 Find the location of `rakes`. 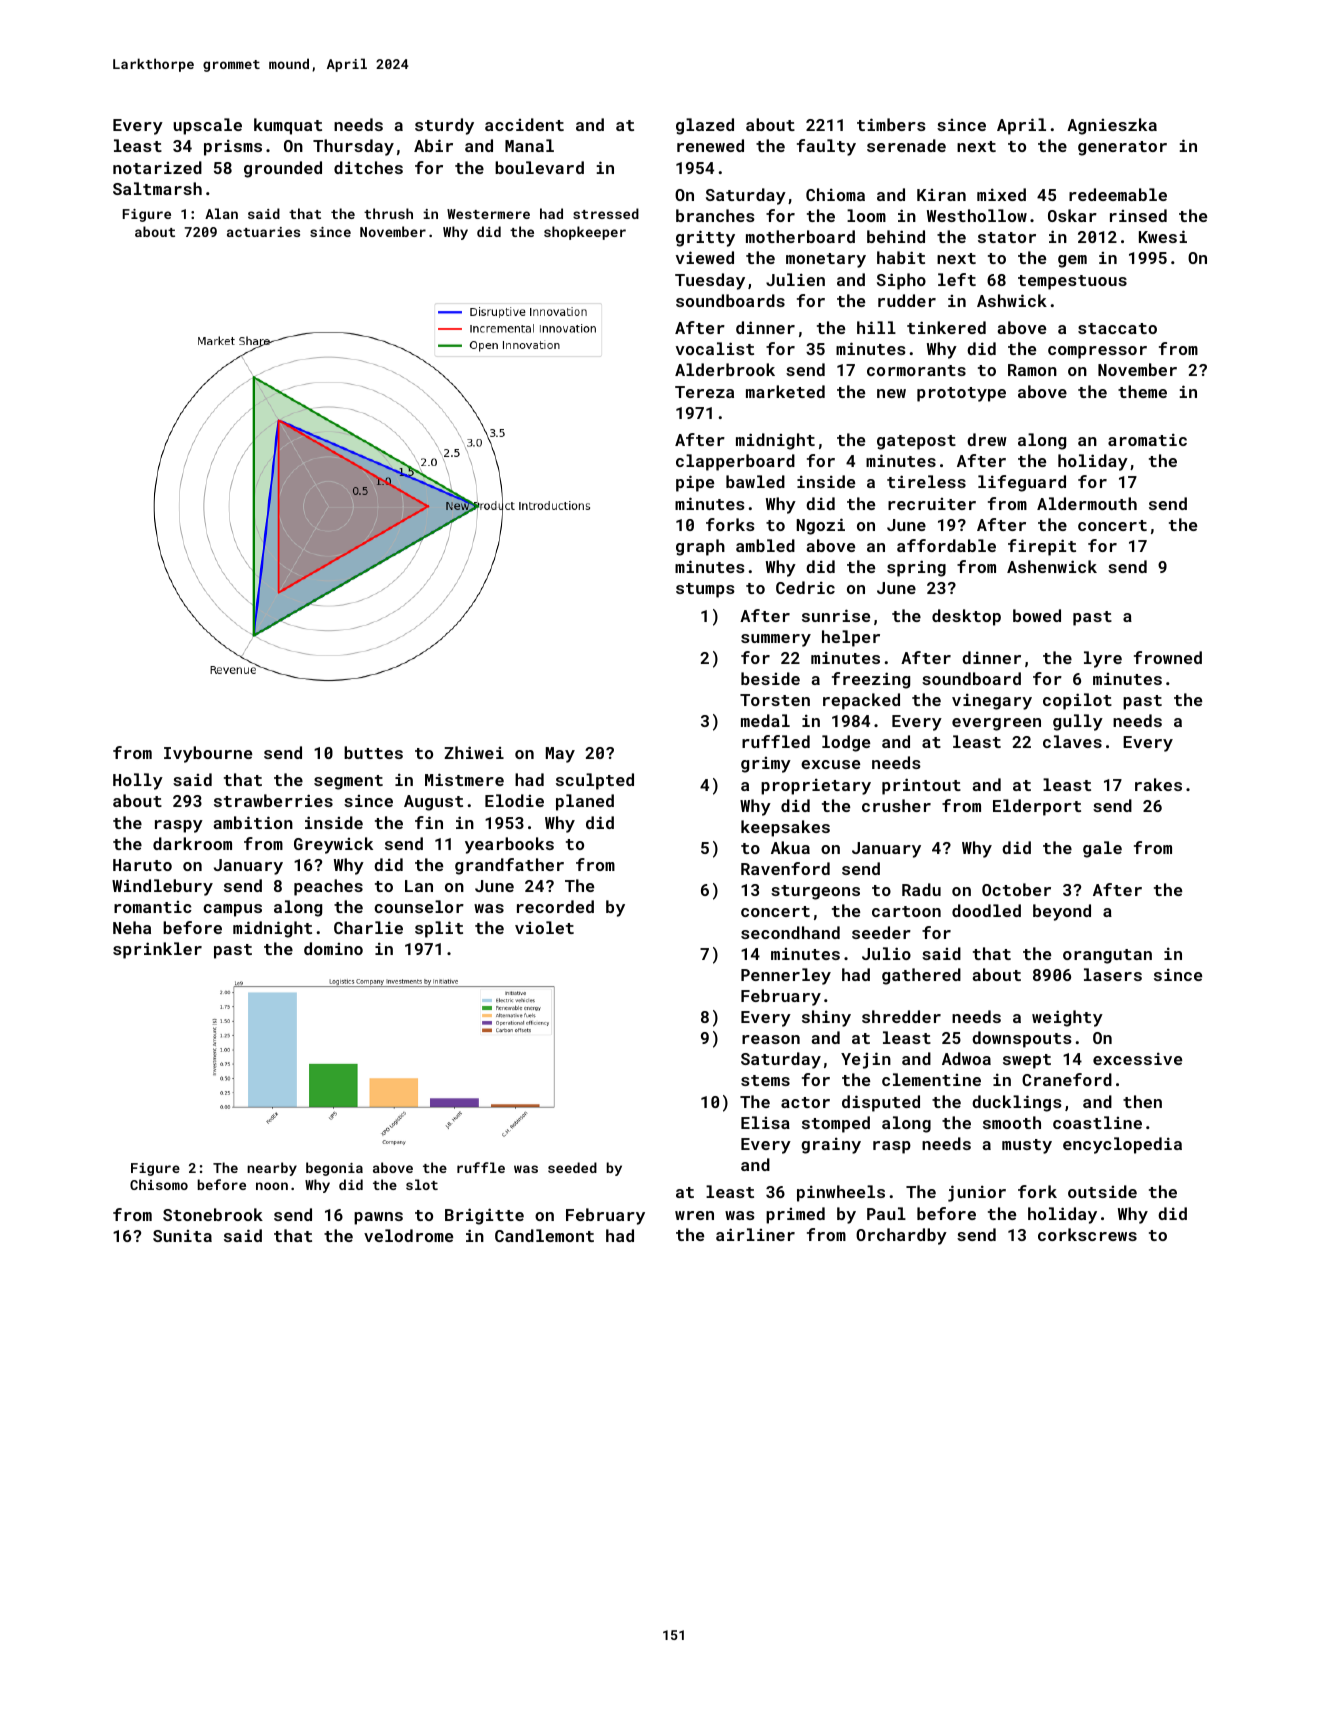

rakes is located at coordinates (1158, 784).
